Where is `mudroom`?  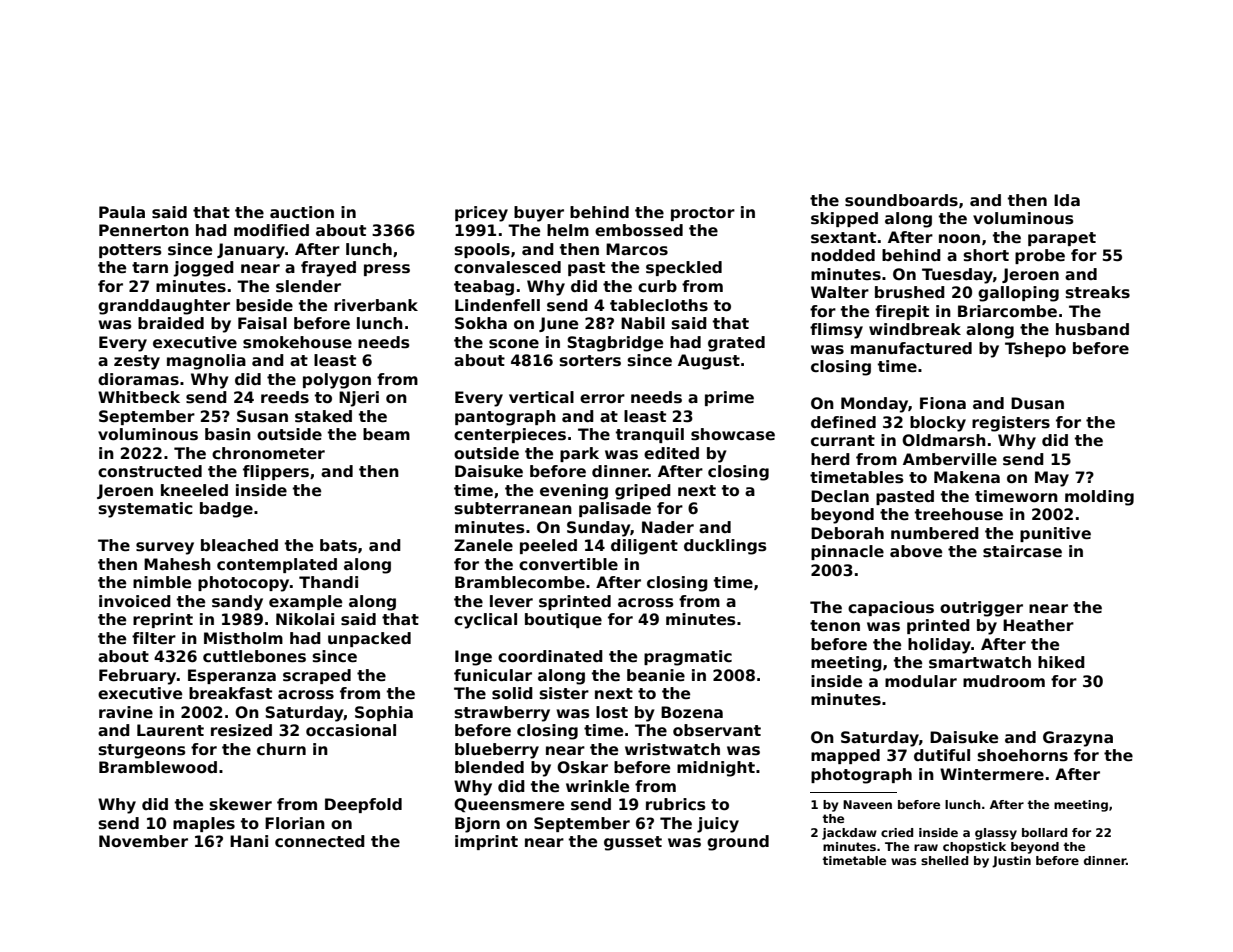 mudroom is located at coordinates (1004, 681).
